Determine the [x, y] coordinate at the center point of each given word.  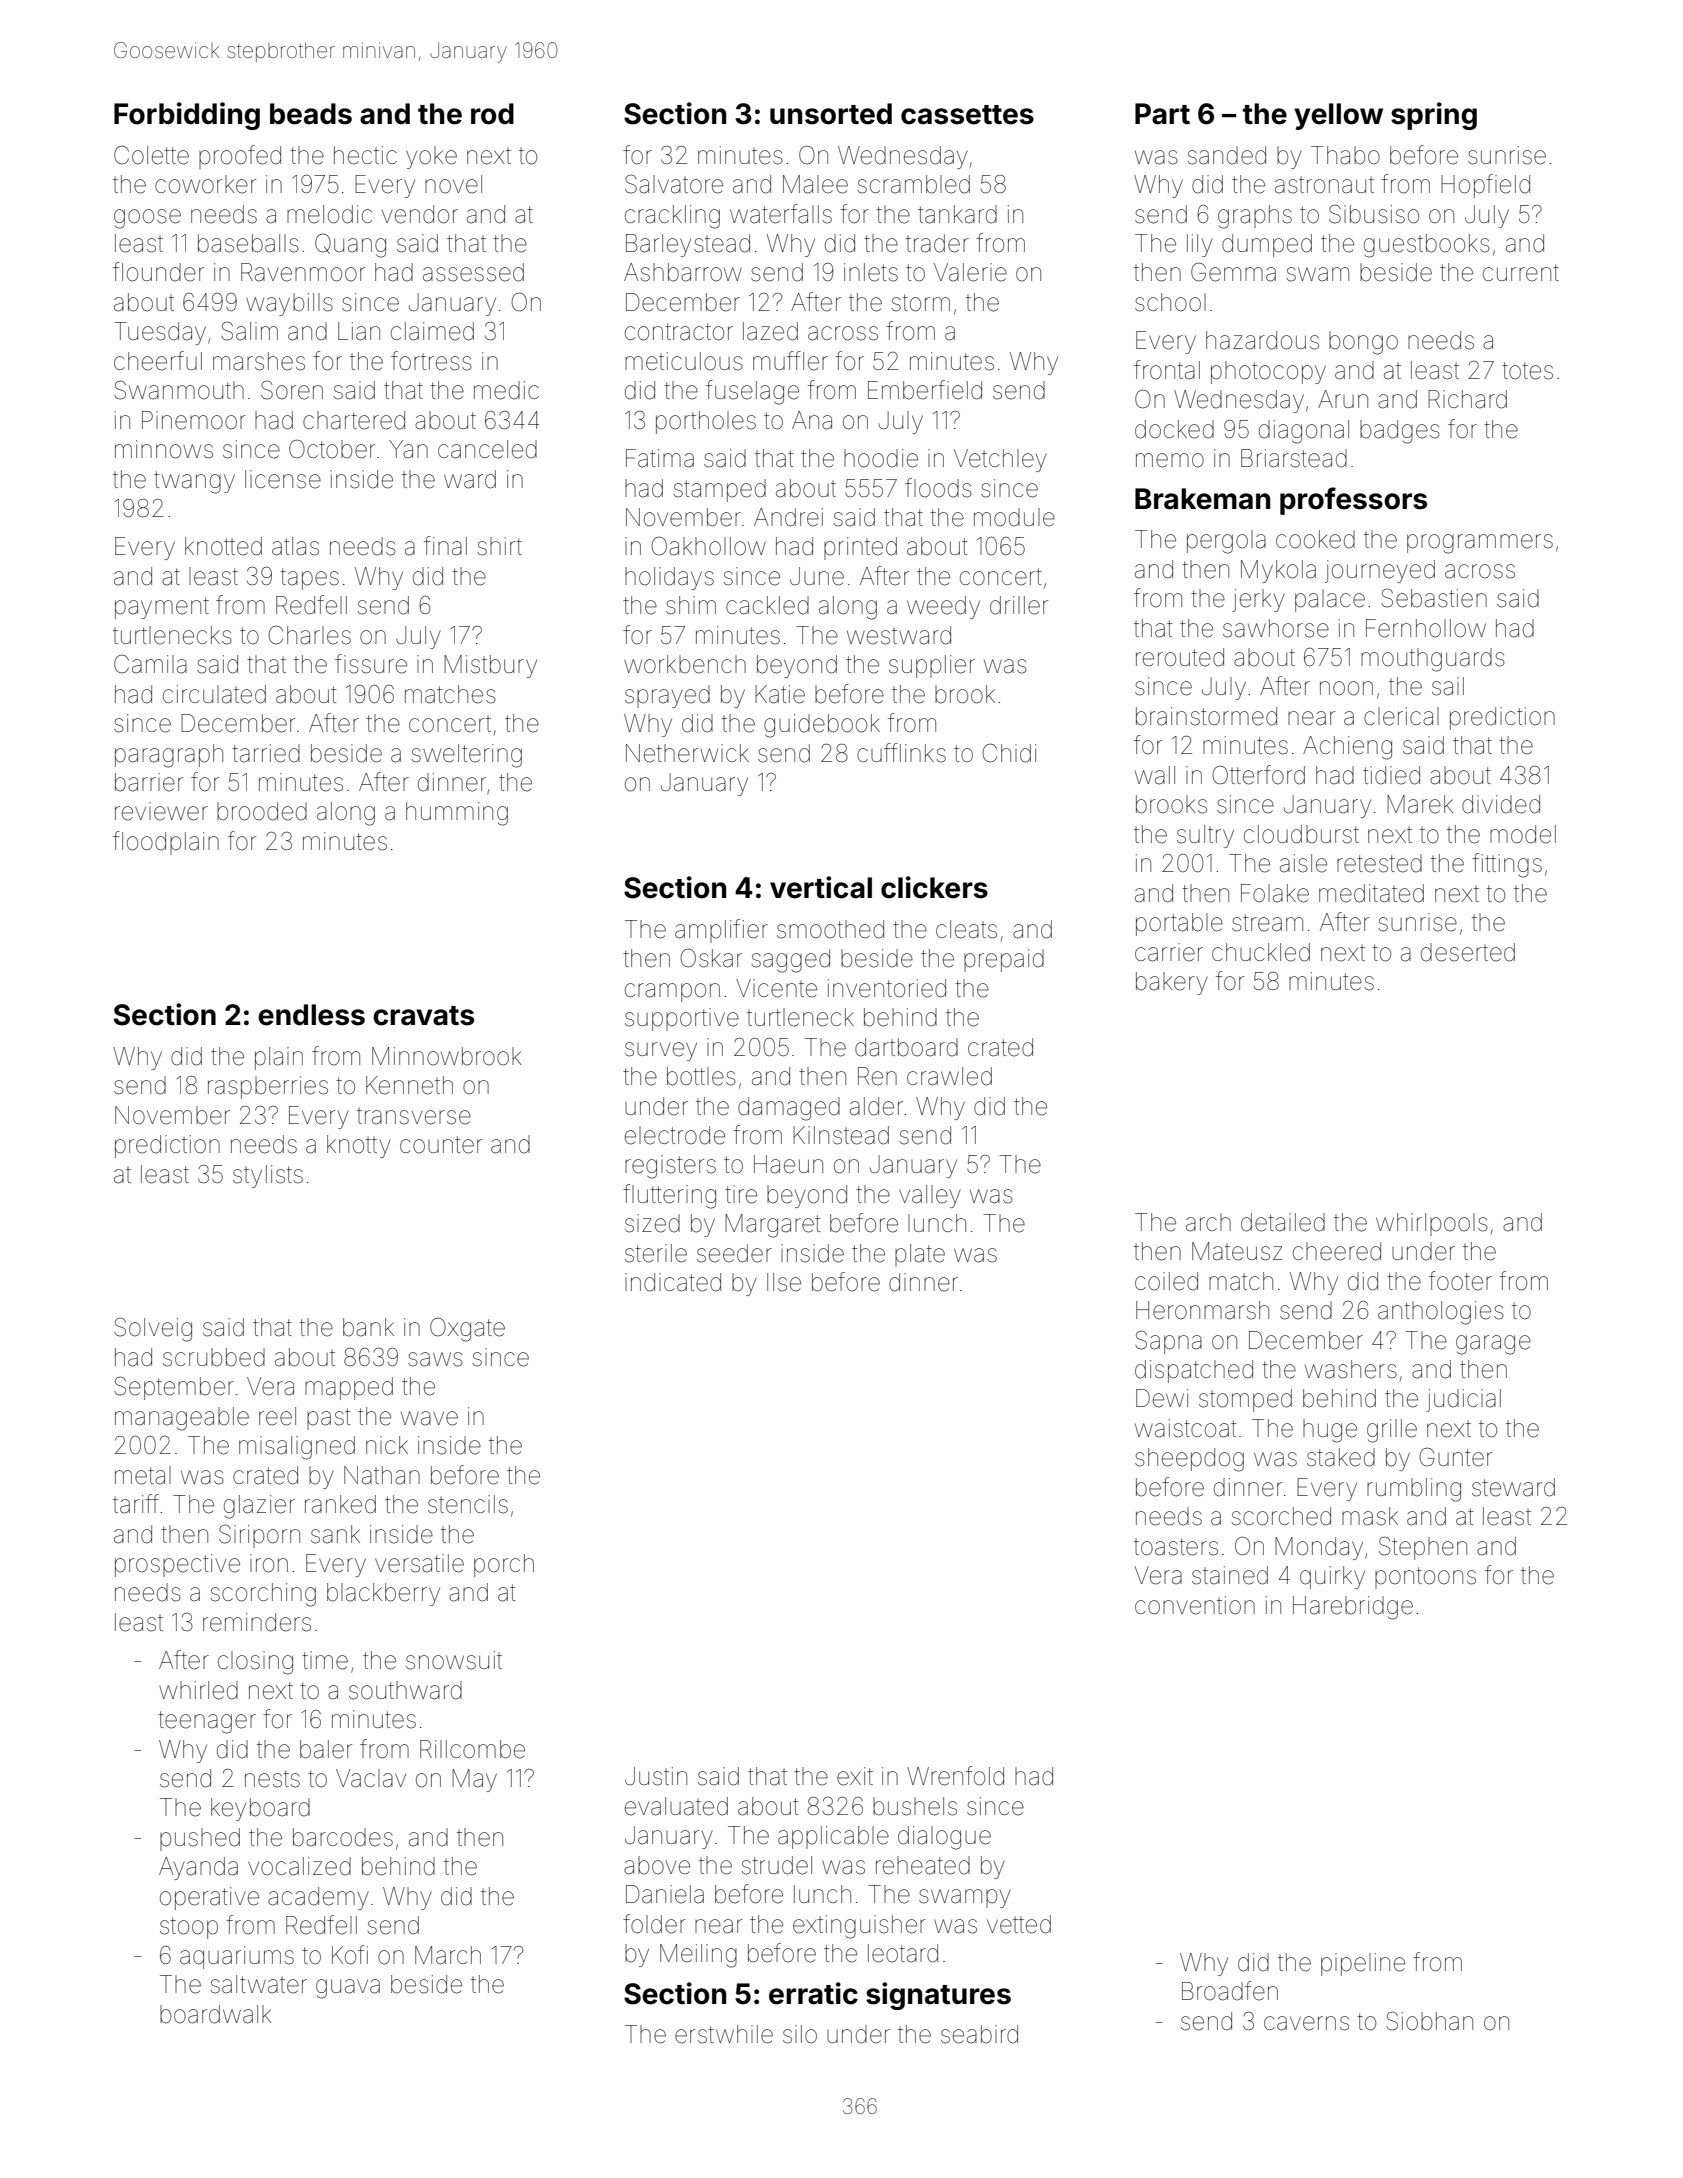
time [325, 1660]
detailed [1283, 1222]
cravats [423, 1016]
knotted [223, 546]
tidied [1391, 775]
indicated [673, 1282]
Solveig [153, 1329]
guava [348, 1989]
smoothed [830, 929]
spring [1434, 116]
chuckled [1261, 952]
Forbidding [187, 116]
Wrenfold [955, 1776]
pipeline [1363, 1964]
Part [1162, 114]
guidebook [822, 726]
